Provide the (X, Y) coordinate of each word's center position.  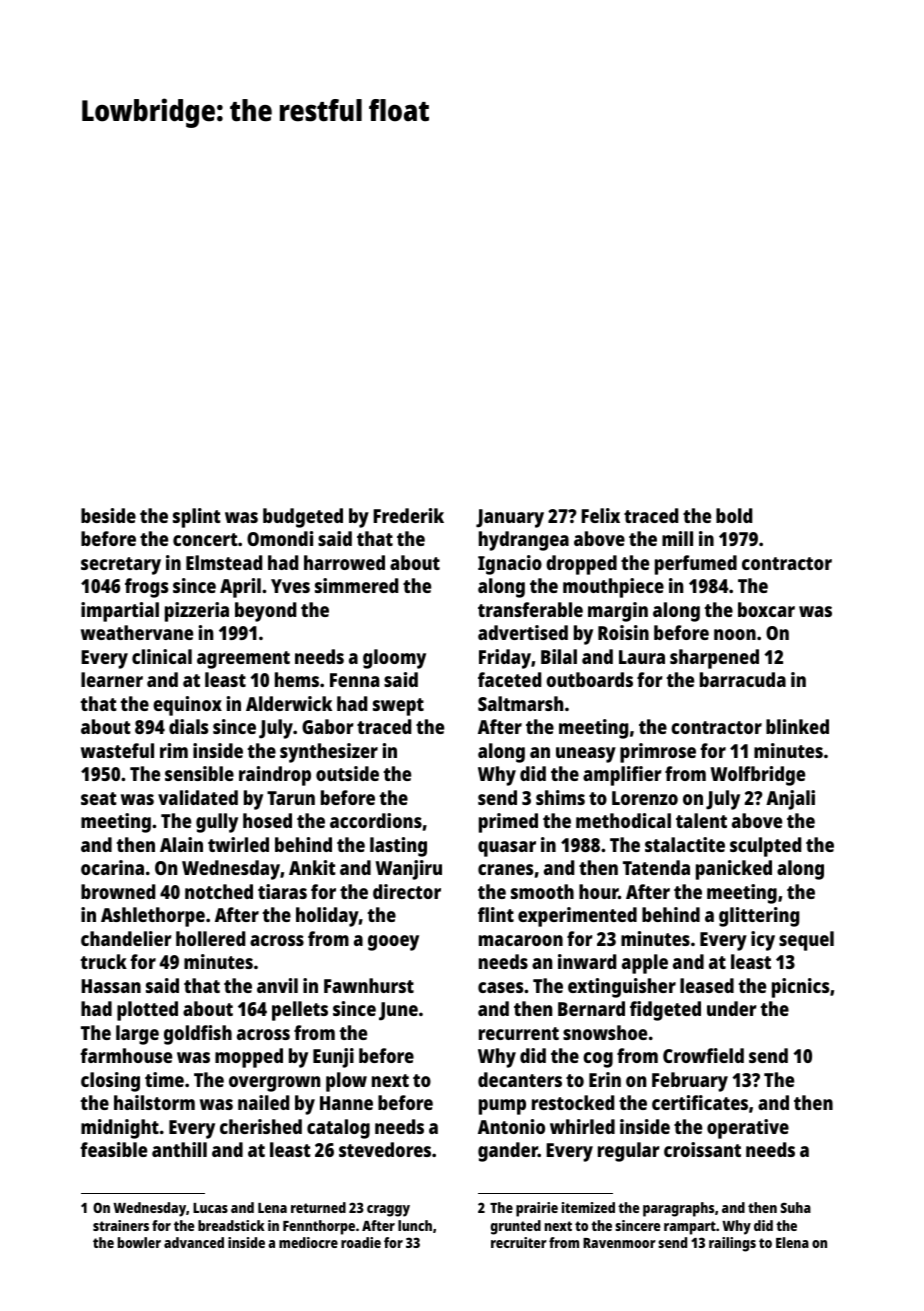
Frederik (408, 515)
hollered (210, 938)
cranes (505, 869)
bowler (139, 1242)
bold (734, 515)
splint (197, 518)
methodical (623, 820)
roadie (361, 1242)
